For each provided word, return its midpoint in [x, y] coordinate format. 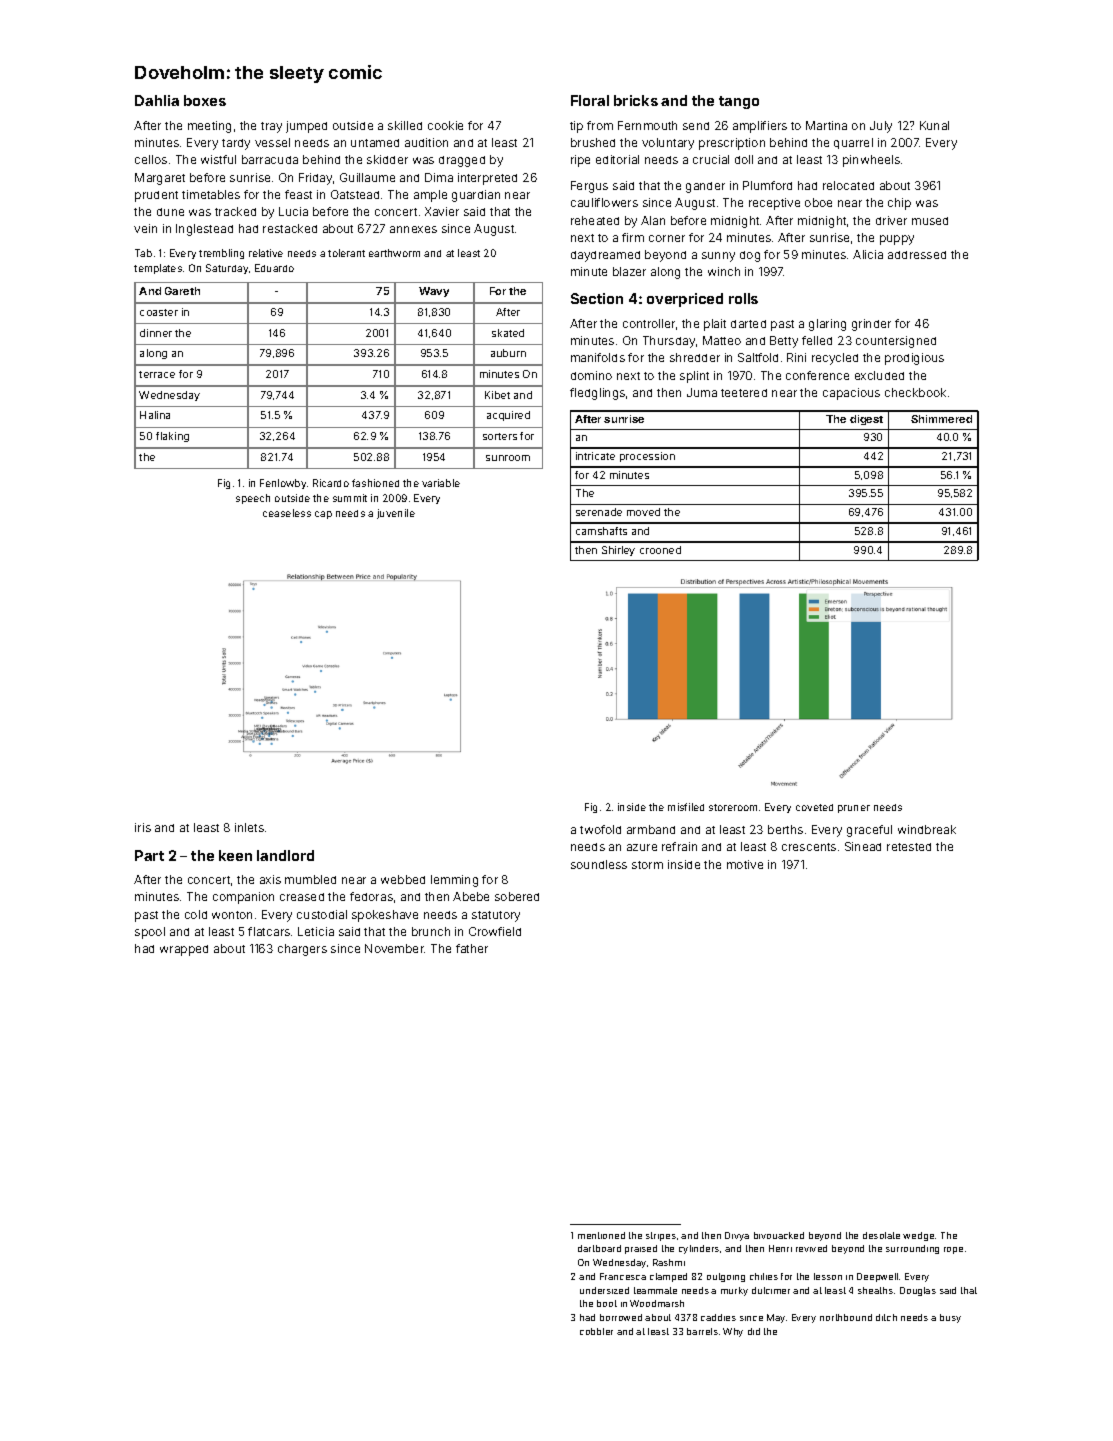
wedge [918, 1236]
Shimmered [941, 419]
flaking [172, 437]
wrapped [184, 950]
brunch [431, 931]
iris [143, 827]
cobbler [596, 1331]
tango [739, 102]
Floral [590, 100]
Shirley [618, 551]
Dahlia [157, 100]
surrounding [912, 1249]
